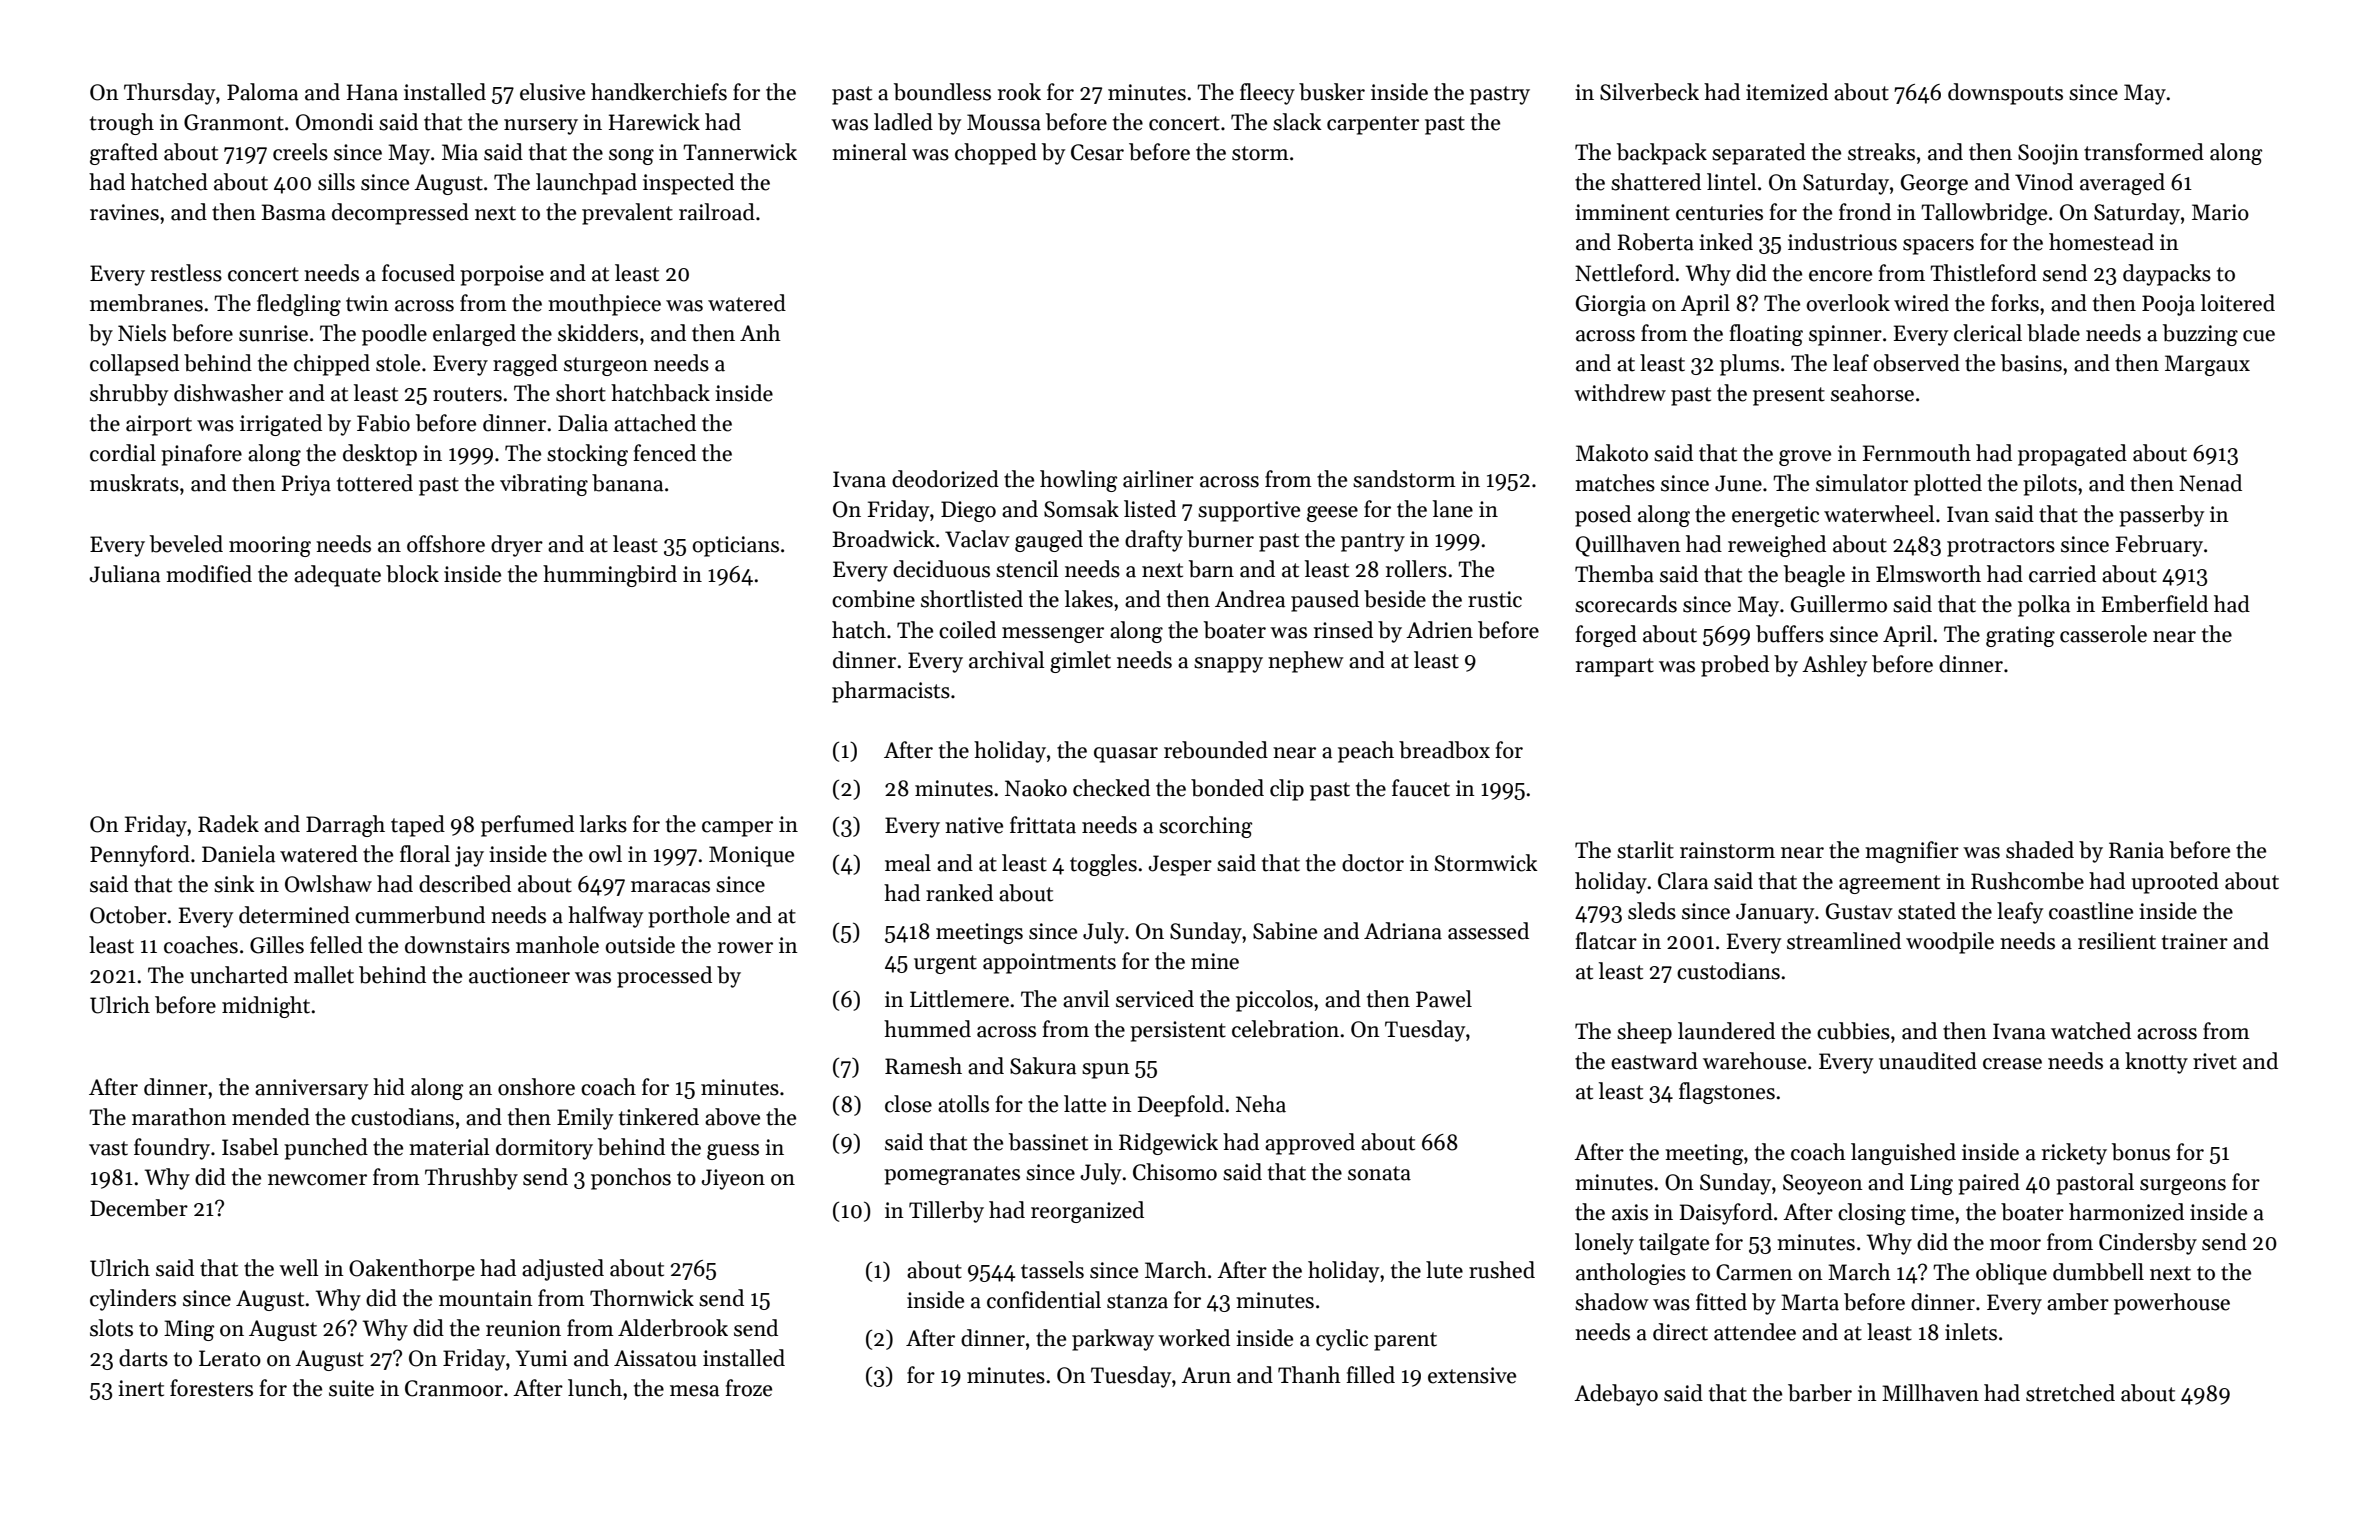  What do you see at coordinates (1027, 569) in the document?
I see `stencil` at bounding box center [1027, 569].
